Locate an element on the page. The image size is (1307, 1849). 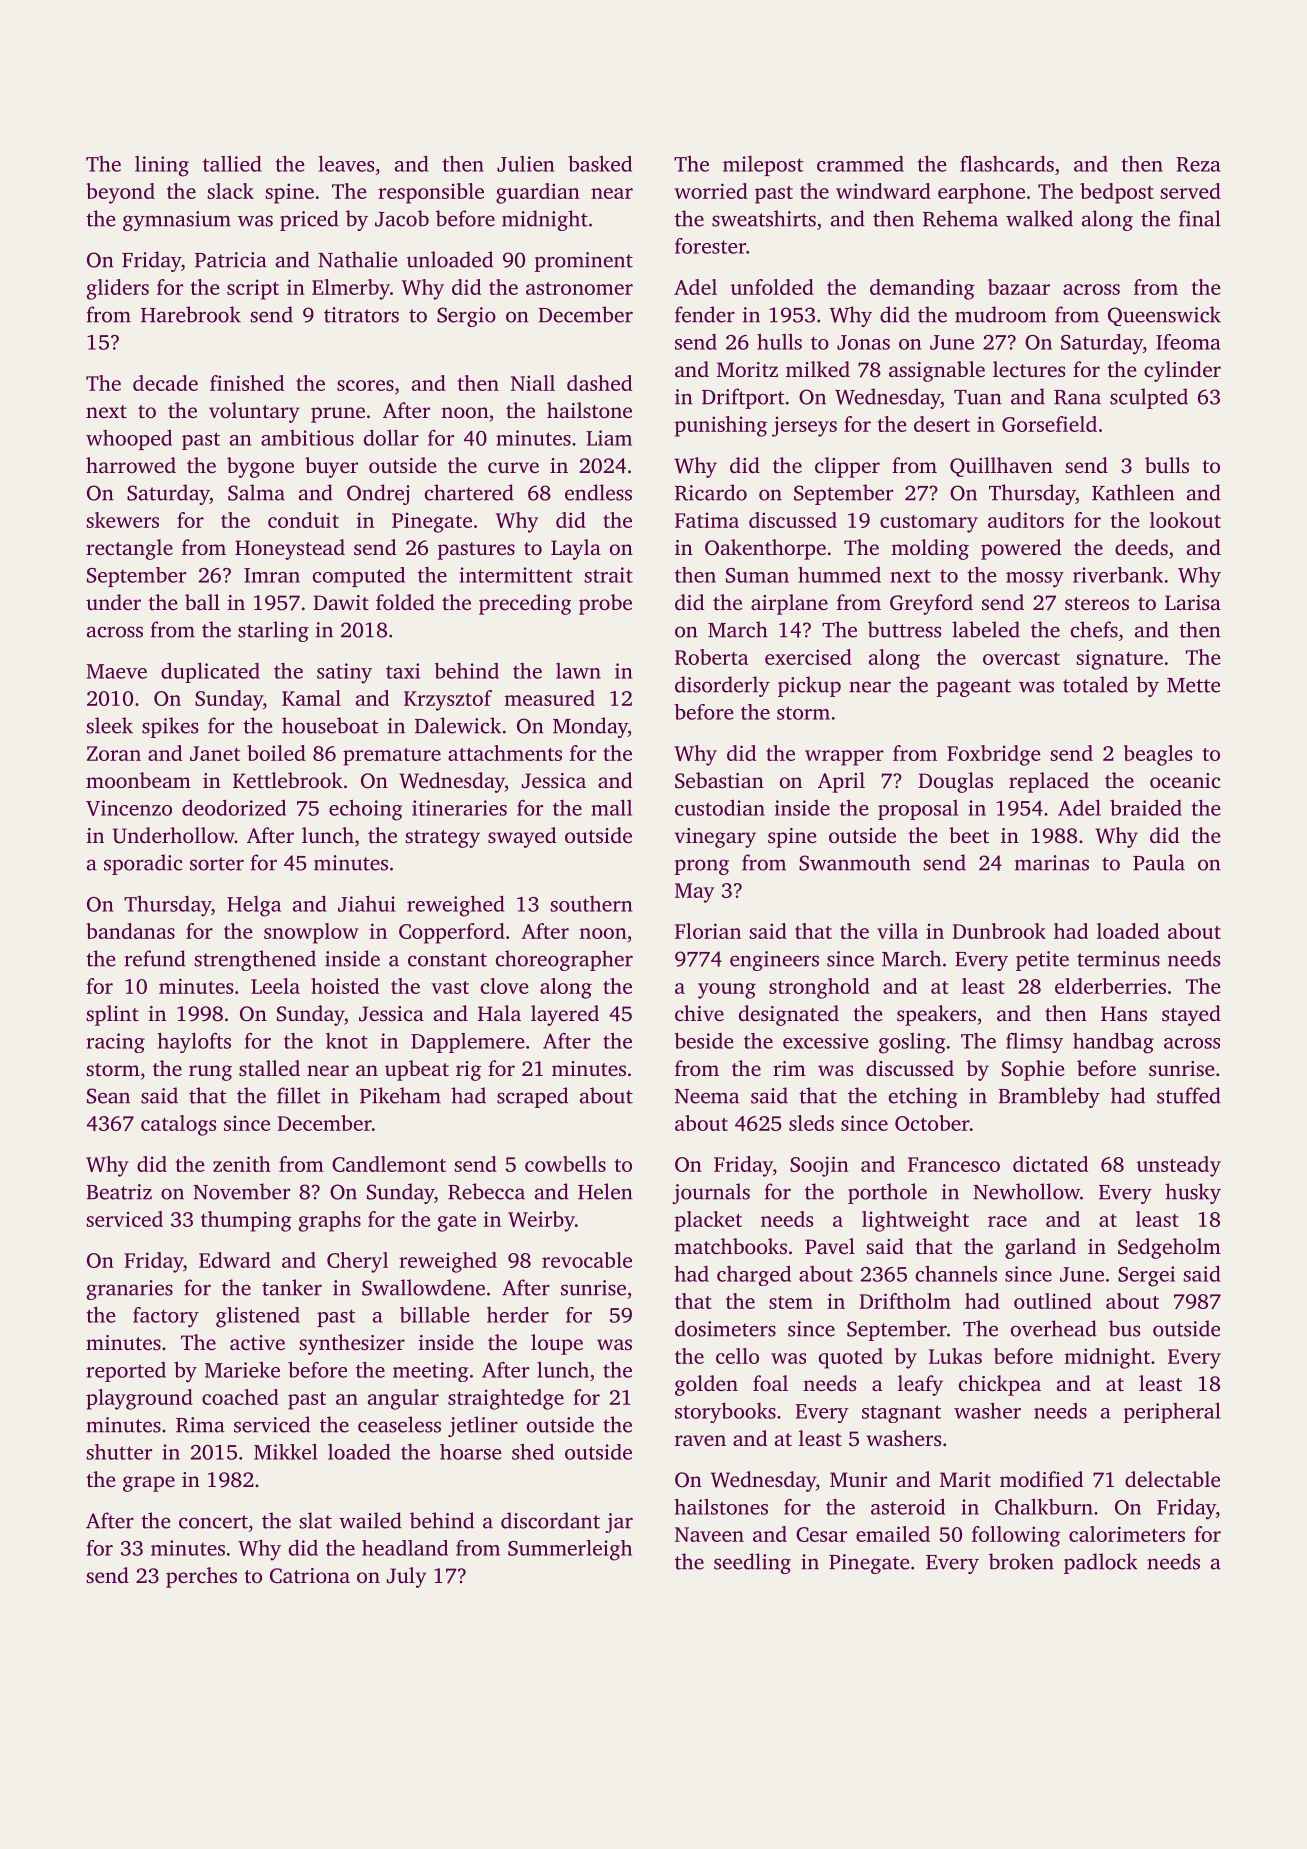
playground is located at coordinates (139, 1399).
